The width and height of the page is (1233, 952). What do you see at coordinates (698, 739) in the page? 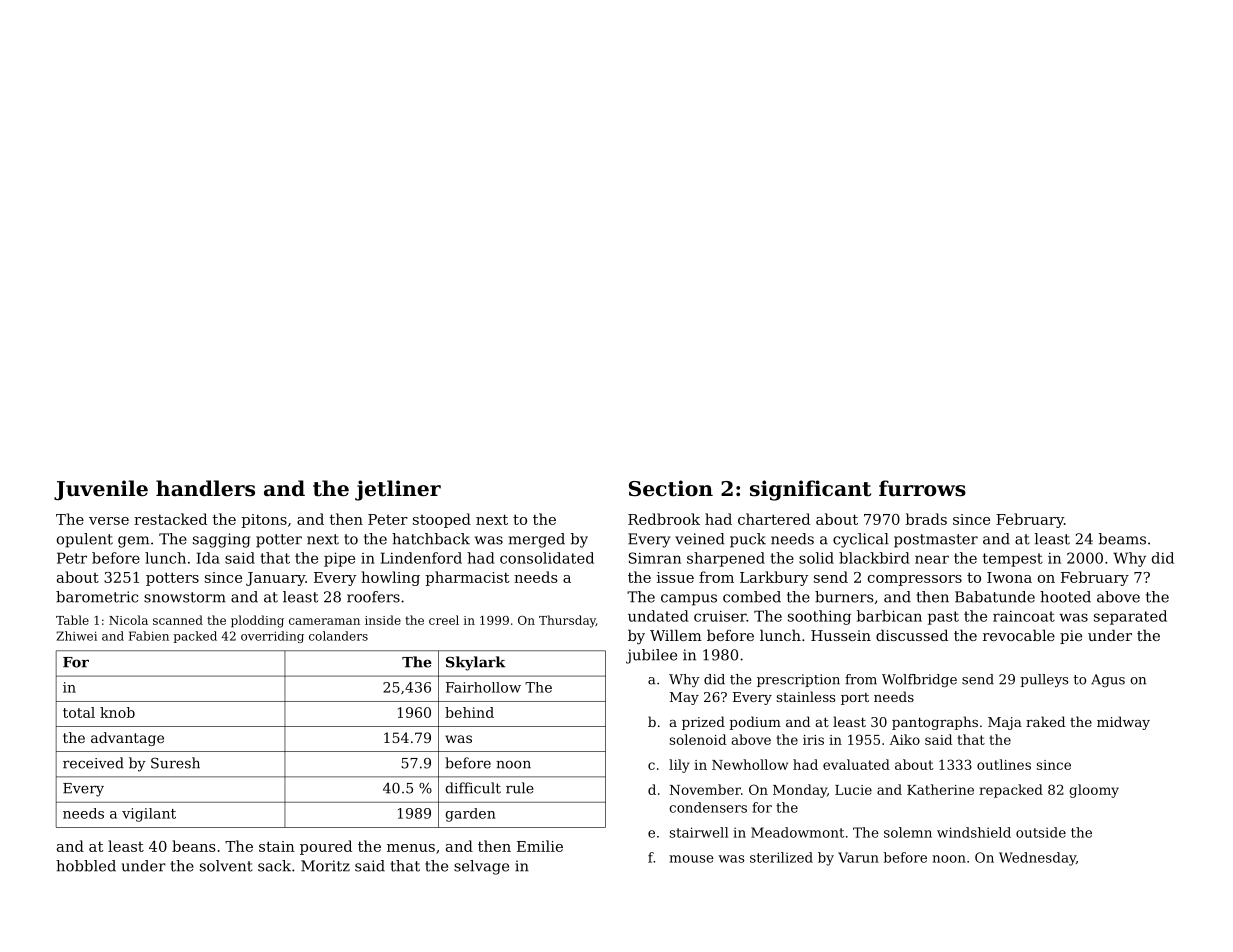
I see `solenoid` at bounding box center [698, 739].
